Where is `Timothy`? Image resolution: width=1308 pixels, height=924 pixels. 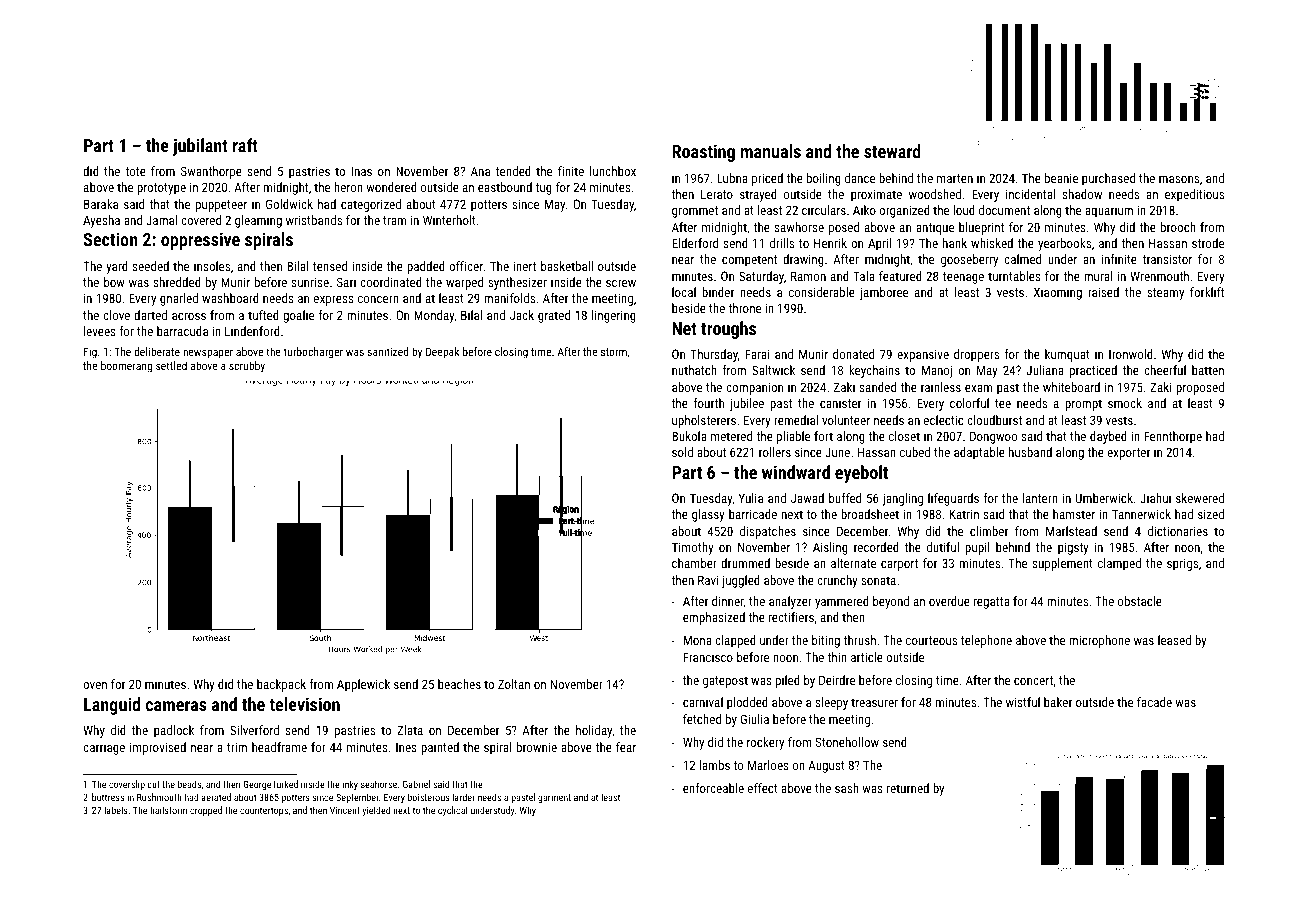 Timothy is located at coordinates (693, 548).
